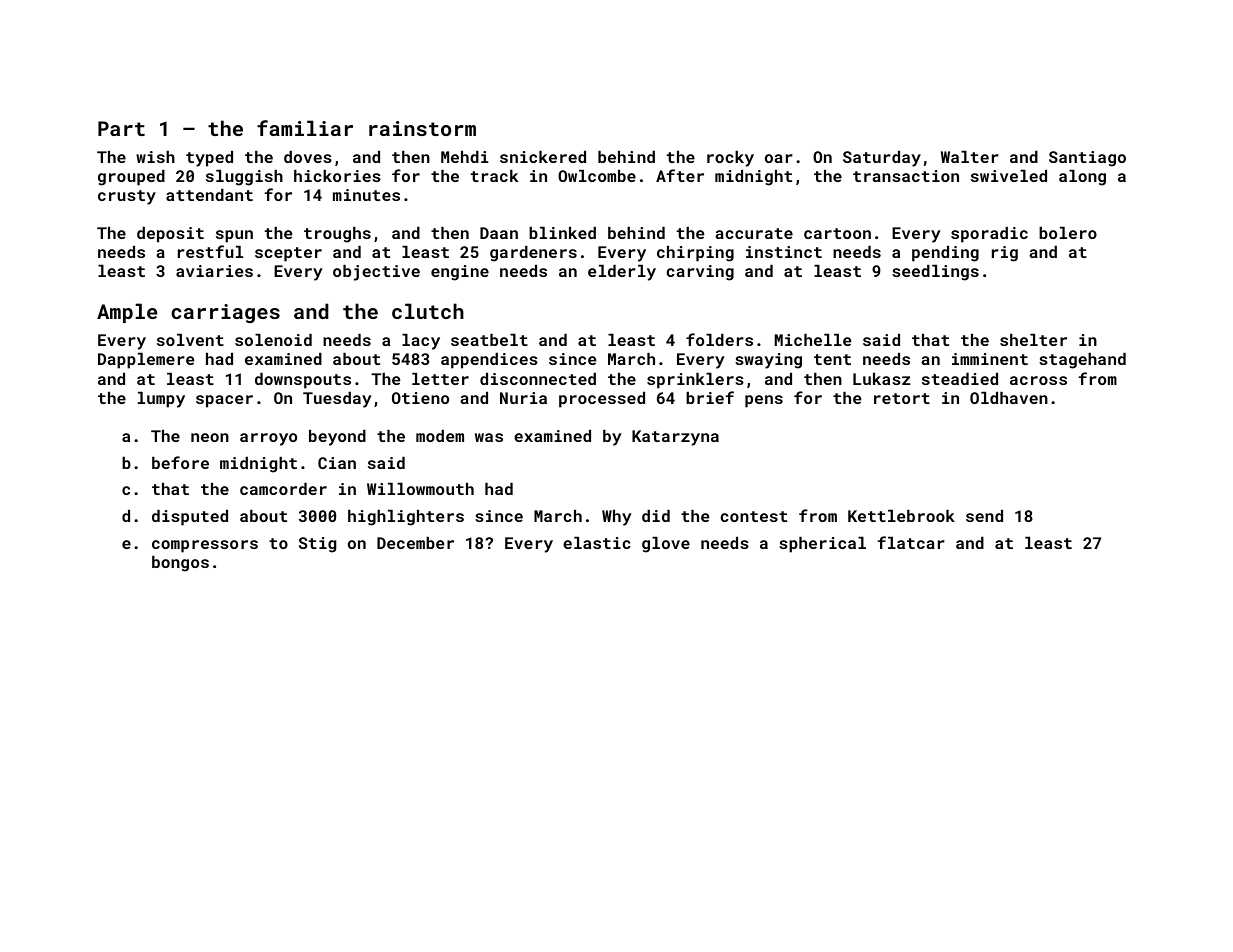 This screenshot has height=952, width=1233. I want to click on seatbelt, so click(489, 340).
